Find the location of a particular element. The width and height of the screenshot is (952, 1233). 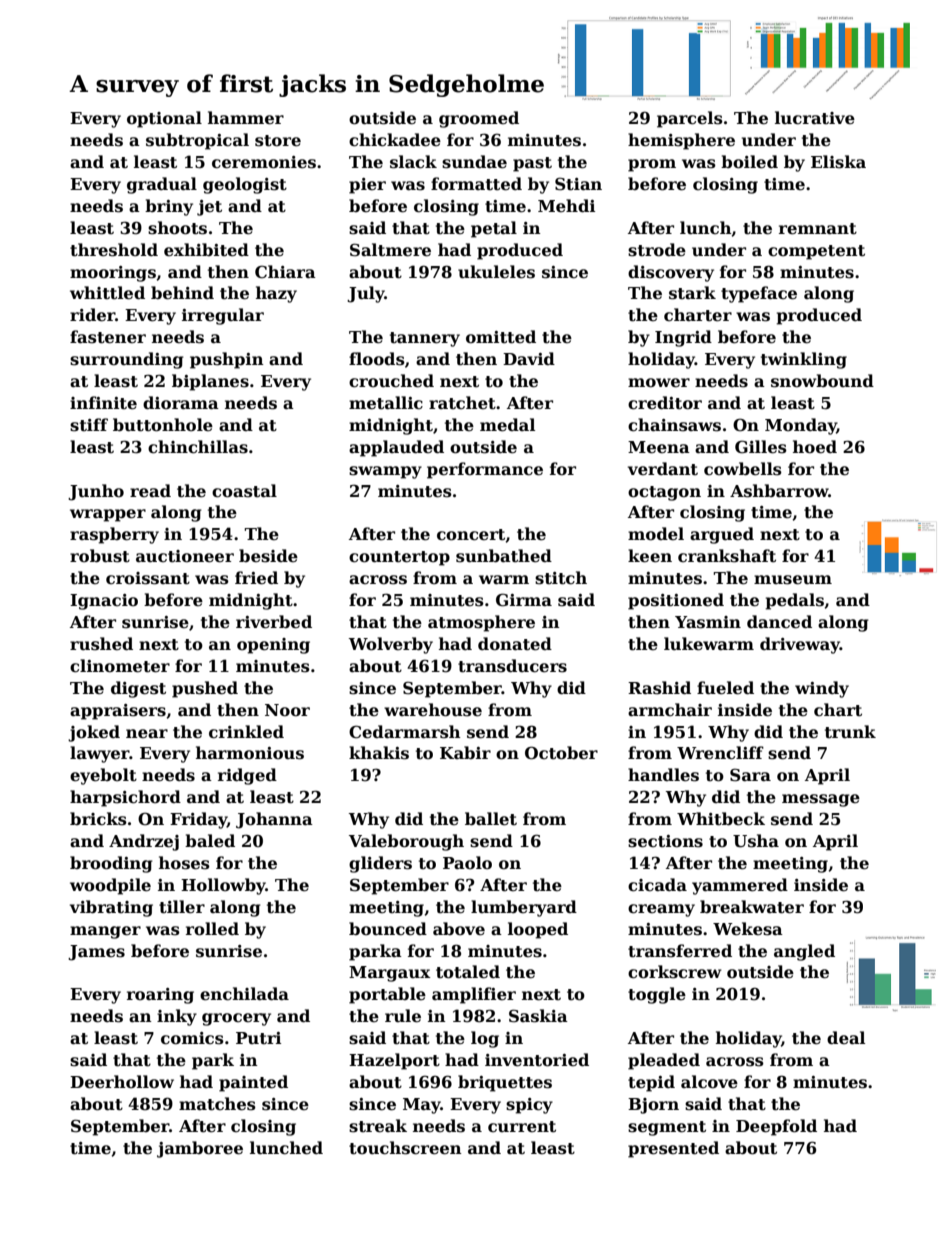

fueled is located at coordinates (725, 688).
